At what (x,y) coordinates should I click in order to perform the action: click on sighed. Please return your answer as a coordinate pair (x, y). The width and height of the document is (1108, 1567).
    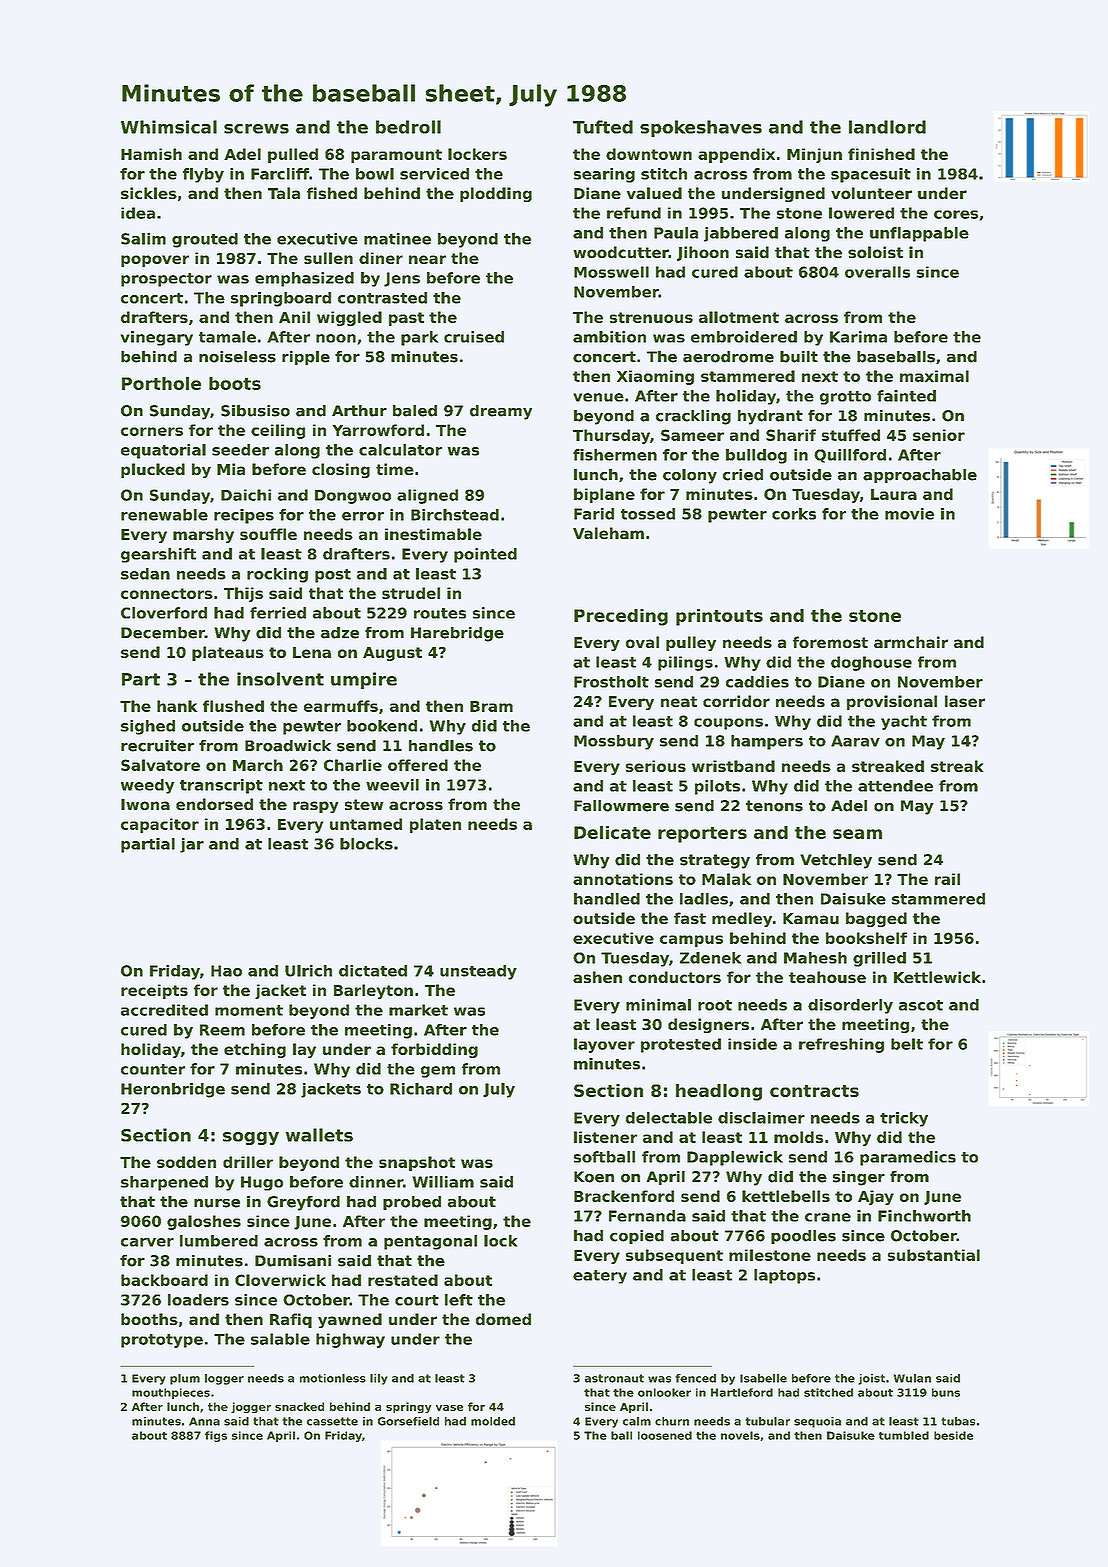
    Looking at the image, I should click on (148, 727).
